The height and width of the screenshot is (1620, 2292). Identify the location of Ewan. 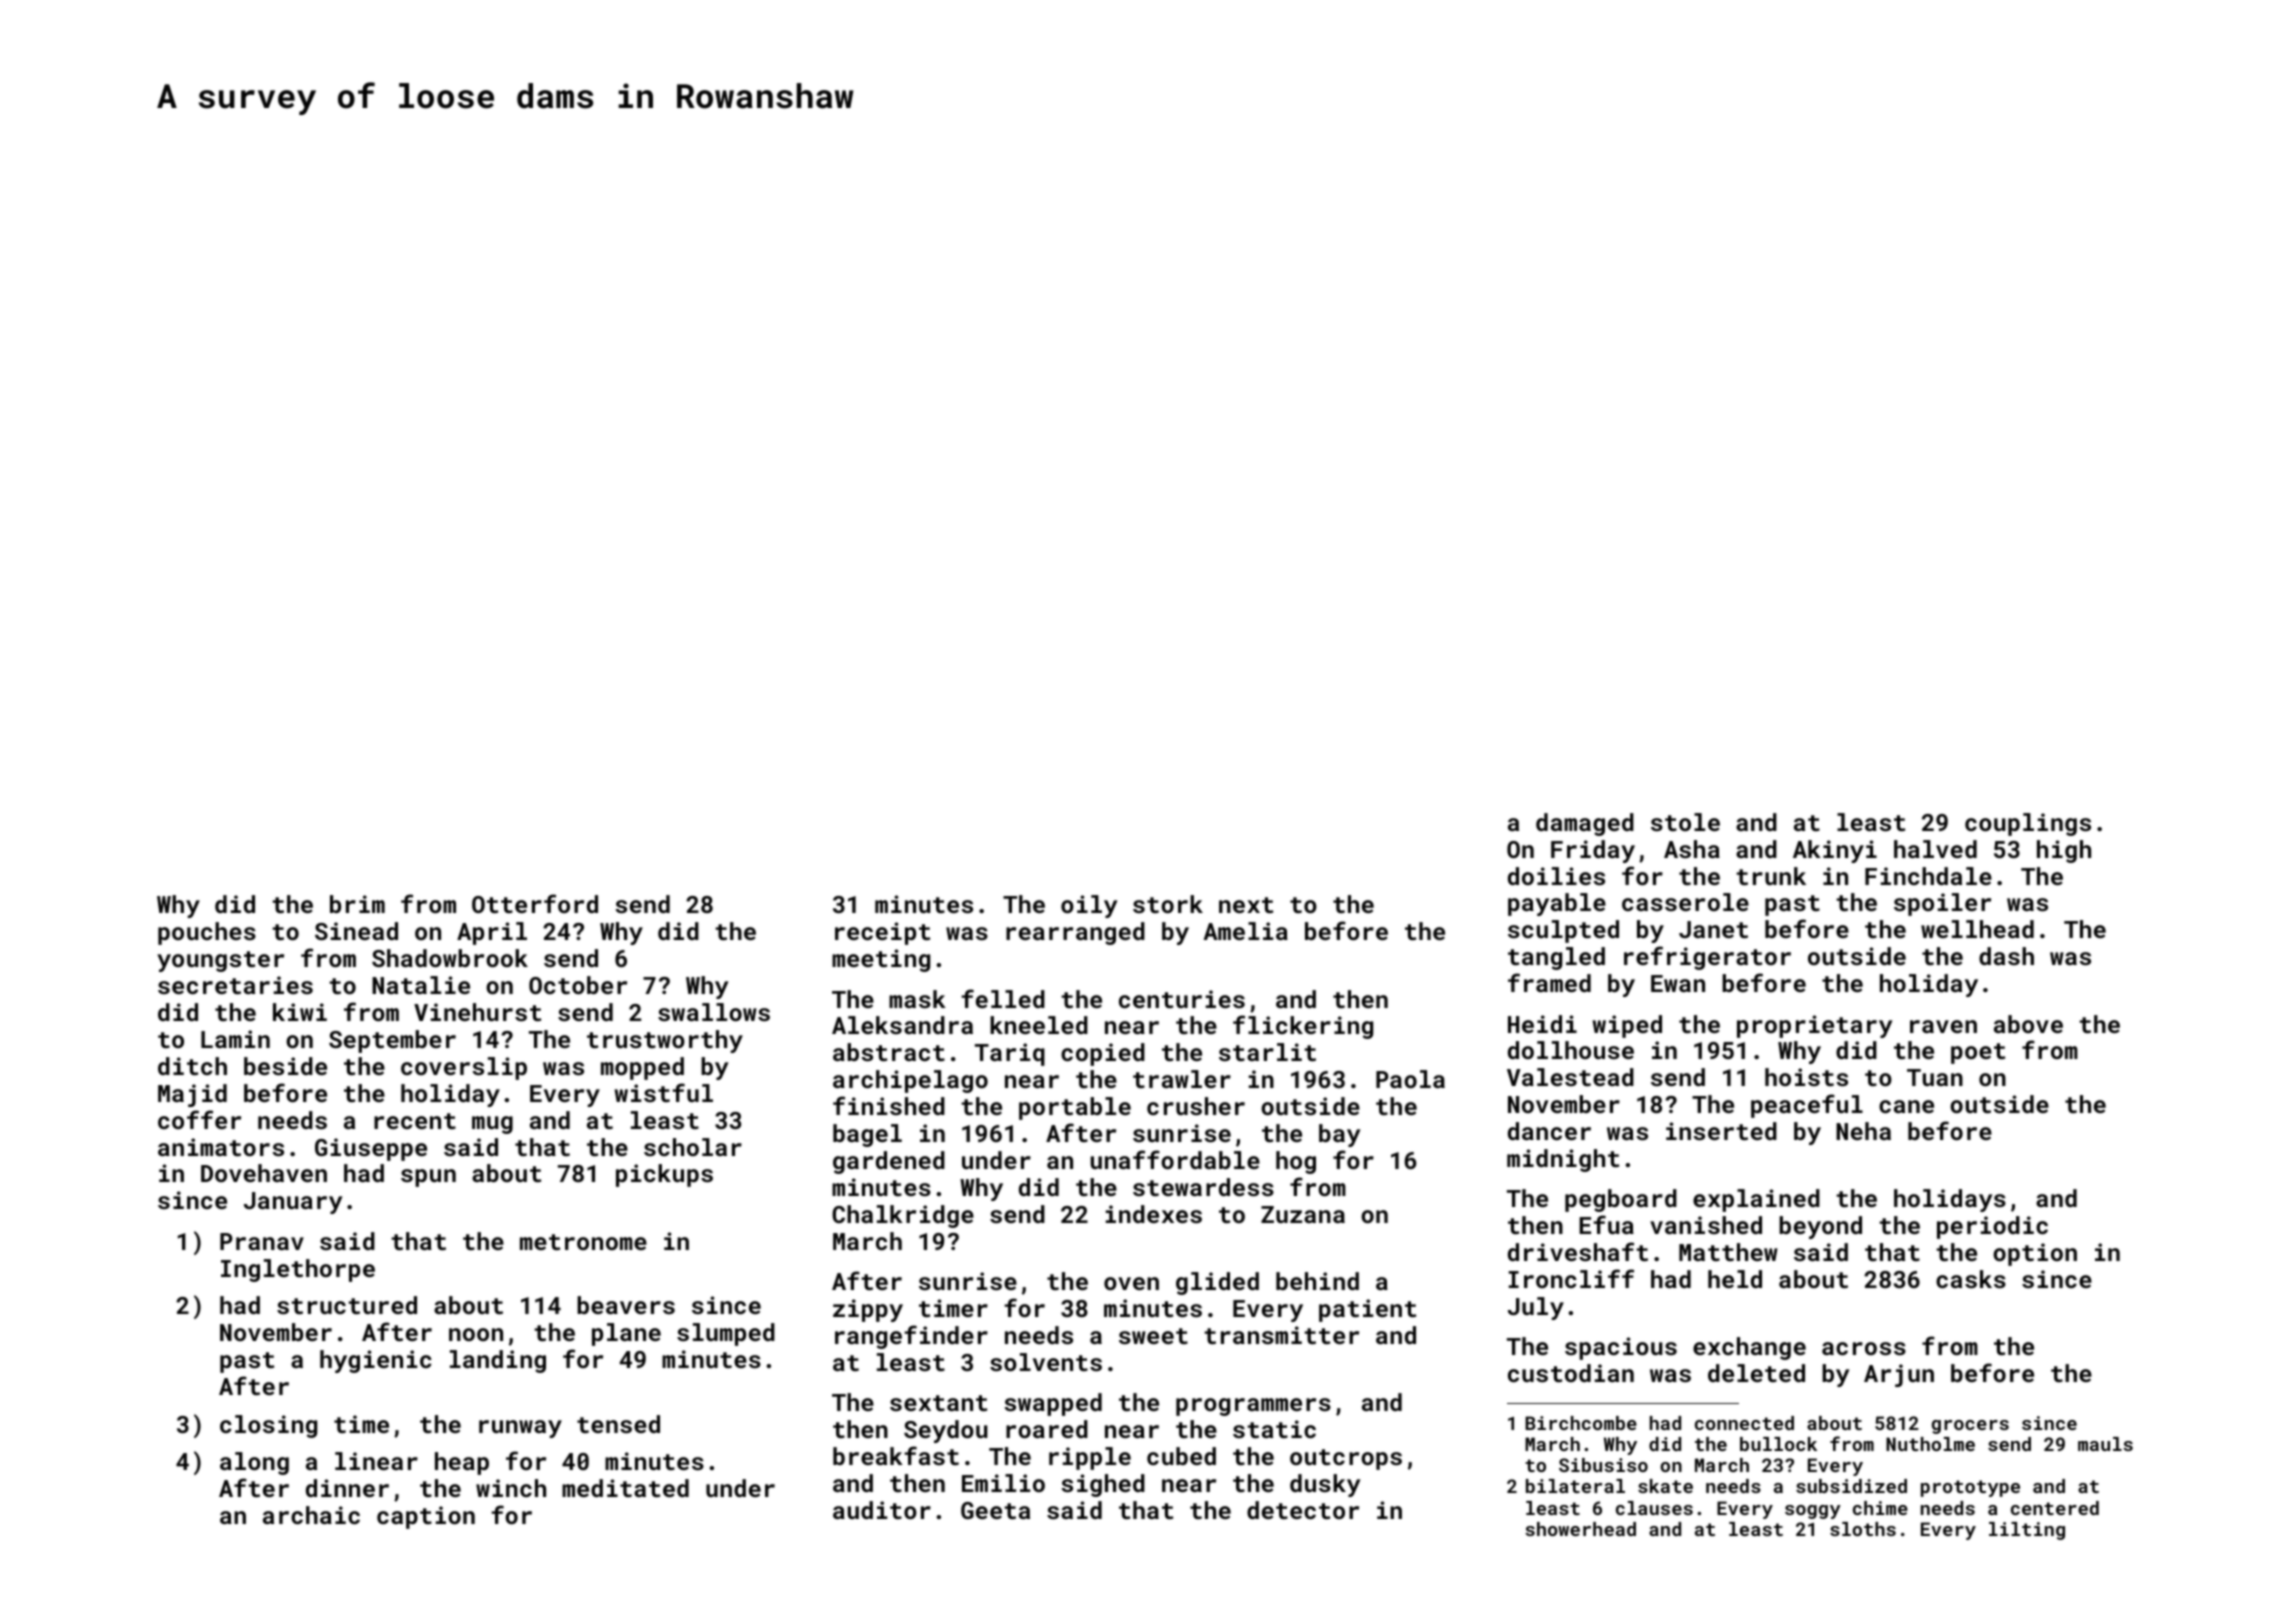
(1678, 983).
